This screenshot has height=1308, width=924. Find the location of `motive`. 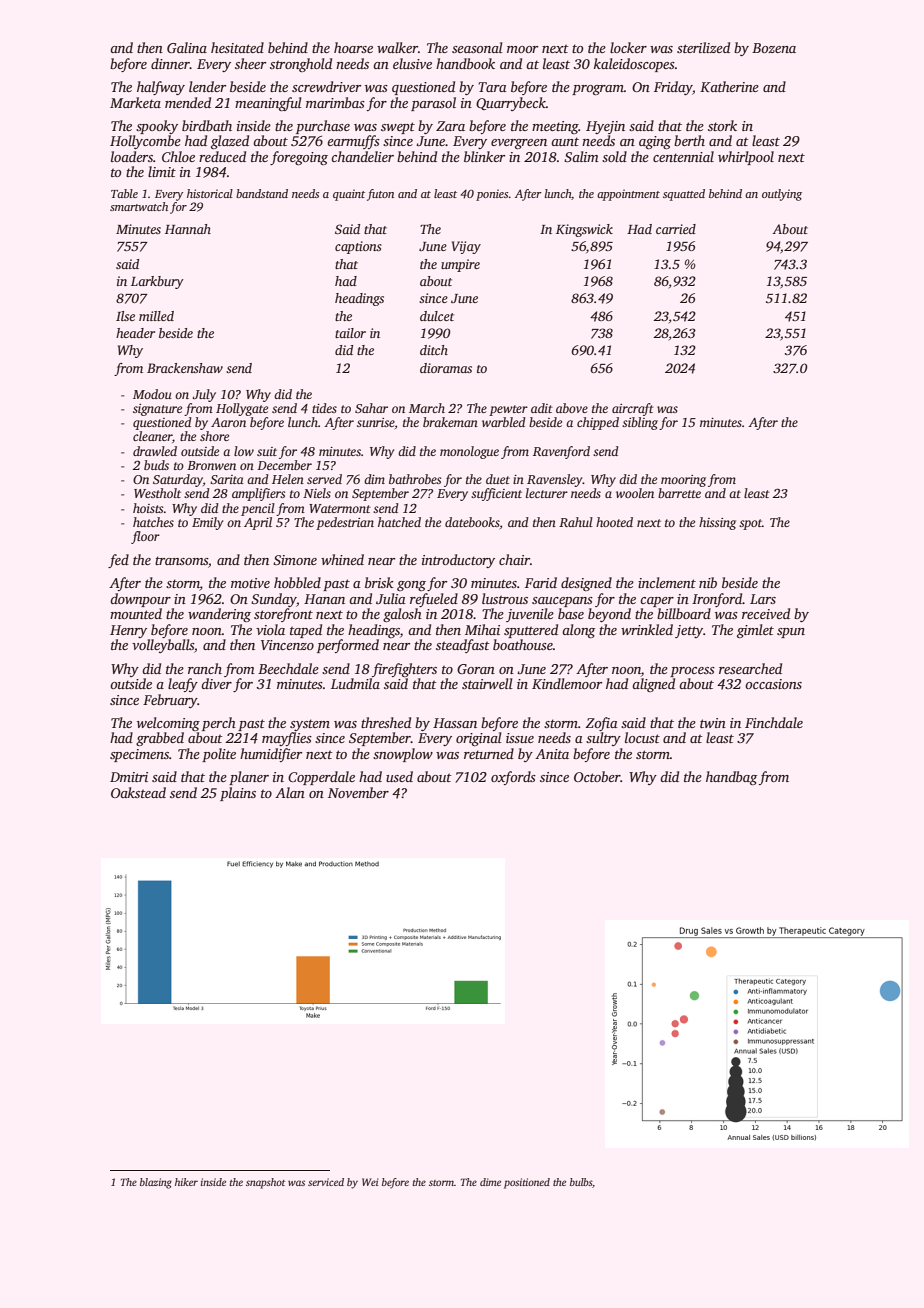

motive is located at coordinates (250, 583).
